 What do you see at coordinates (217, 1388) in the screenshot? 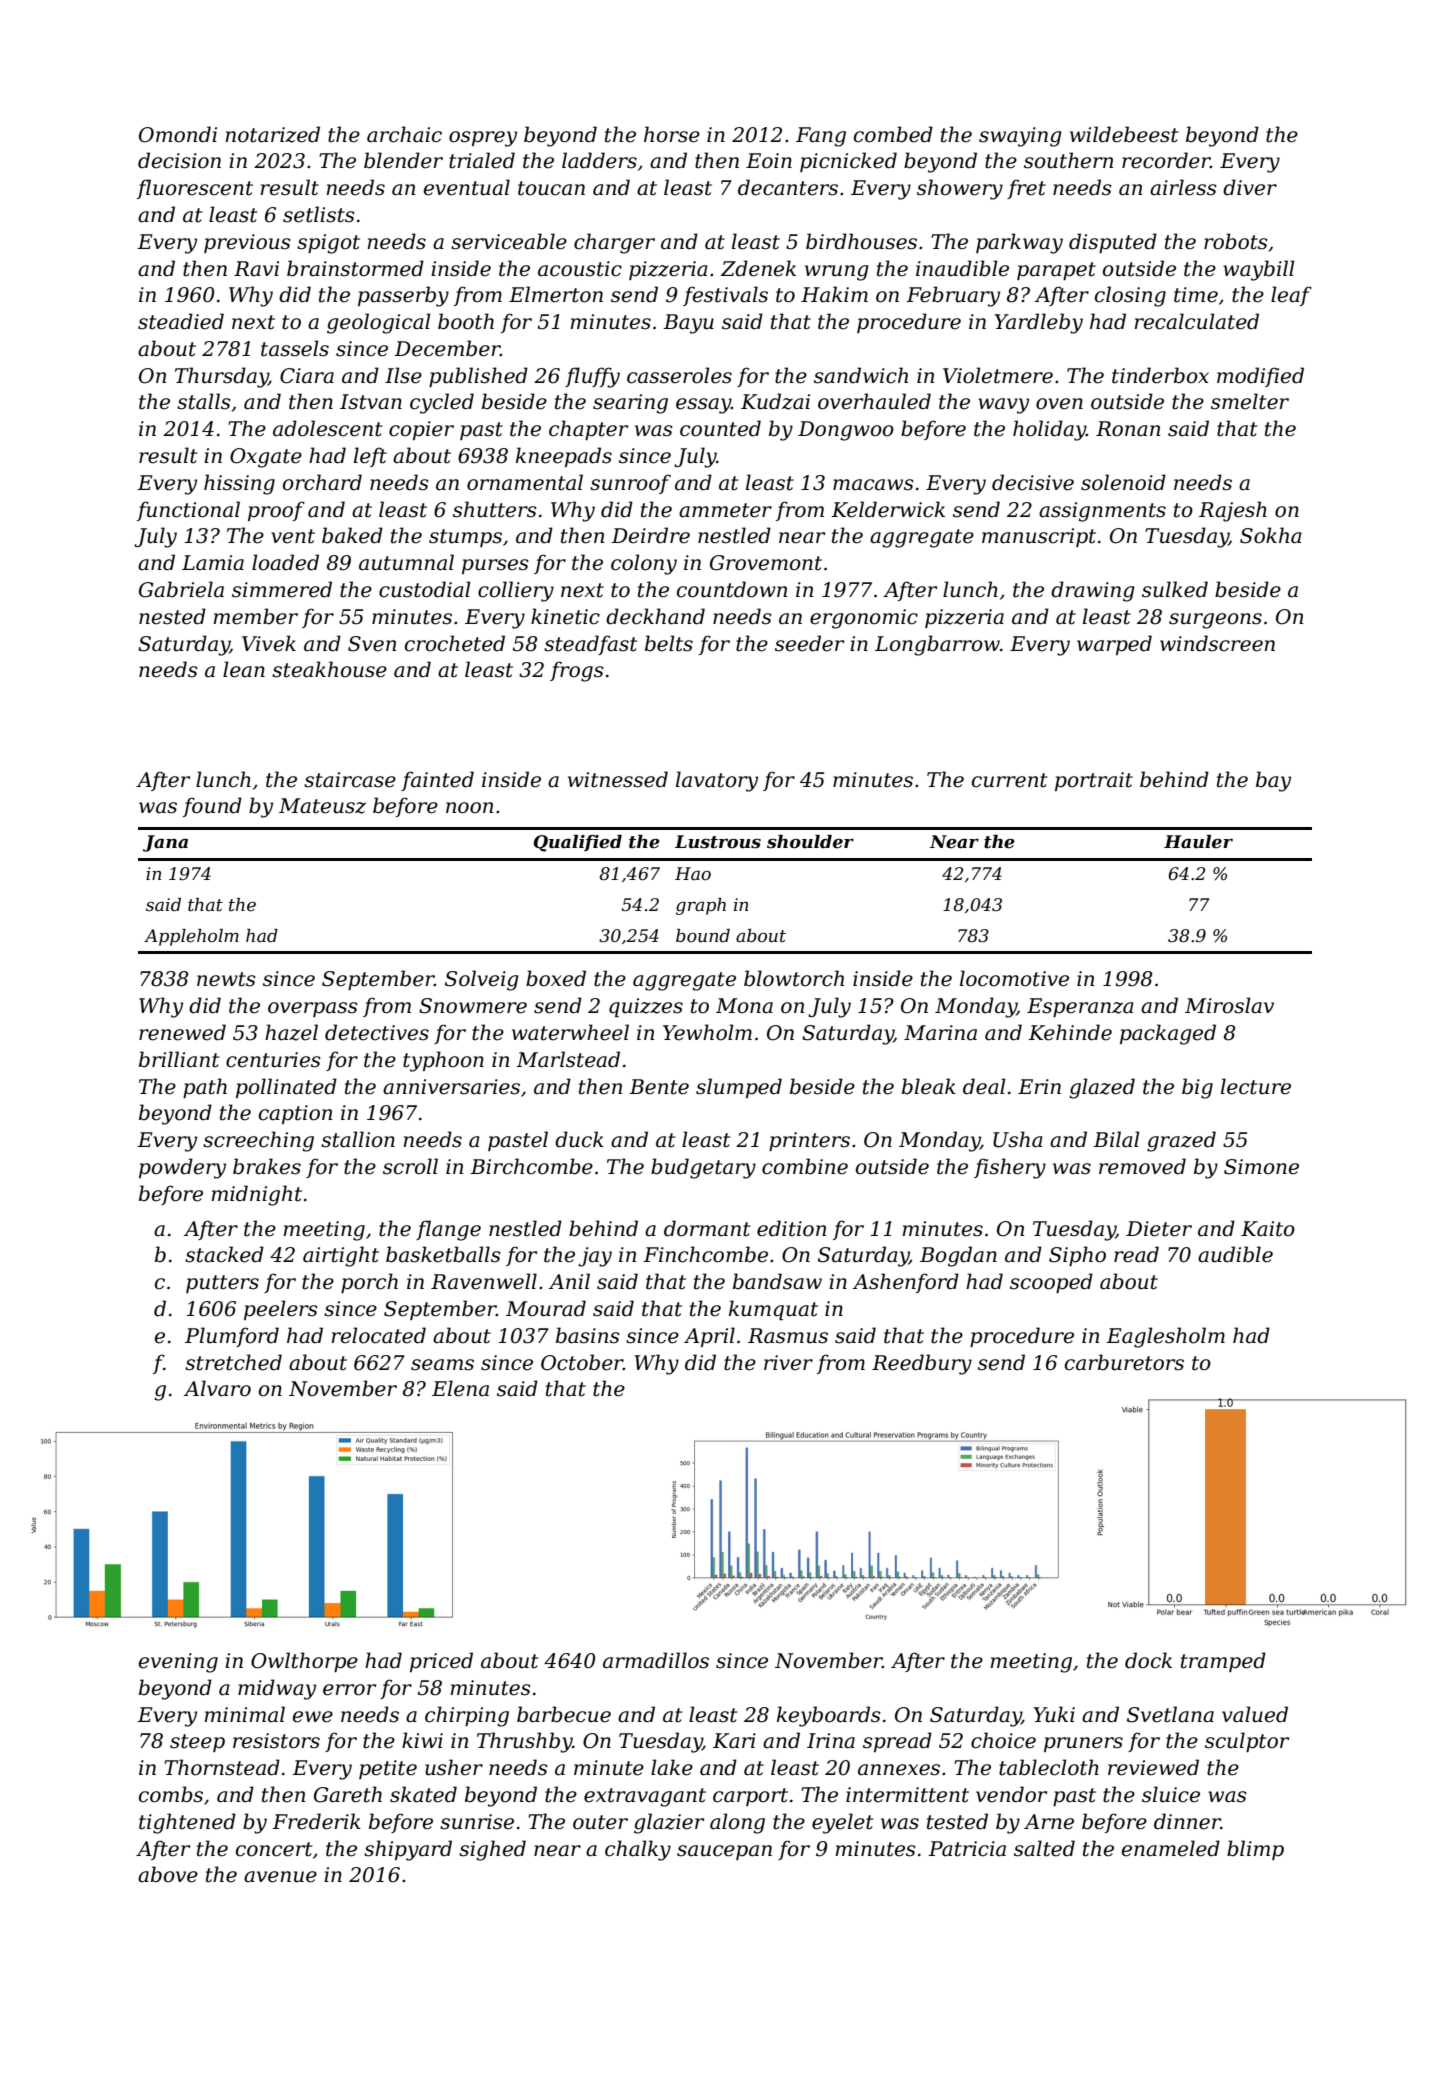
I see `Alvaro` at bounding box center [217, 1388].
